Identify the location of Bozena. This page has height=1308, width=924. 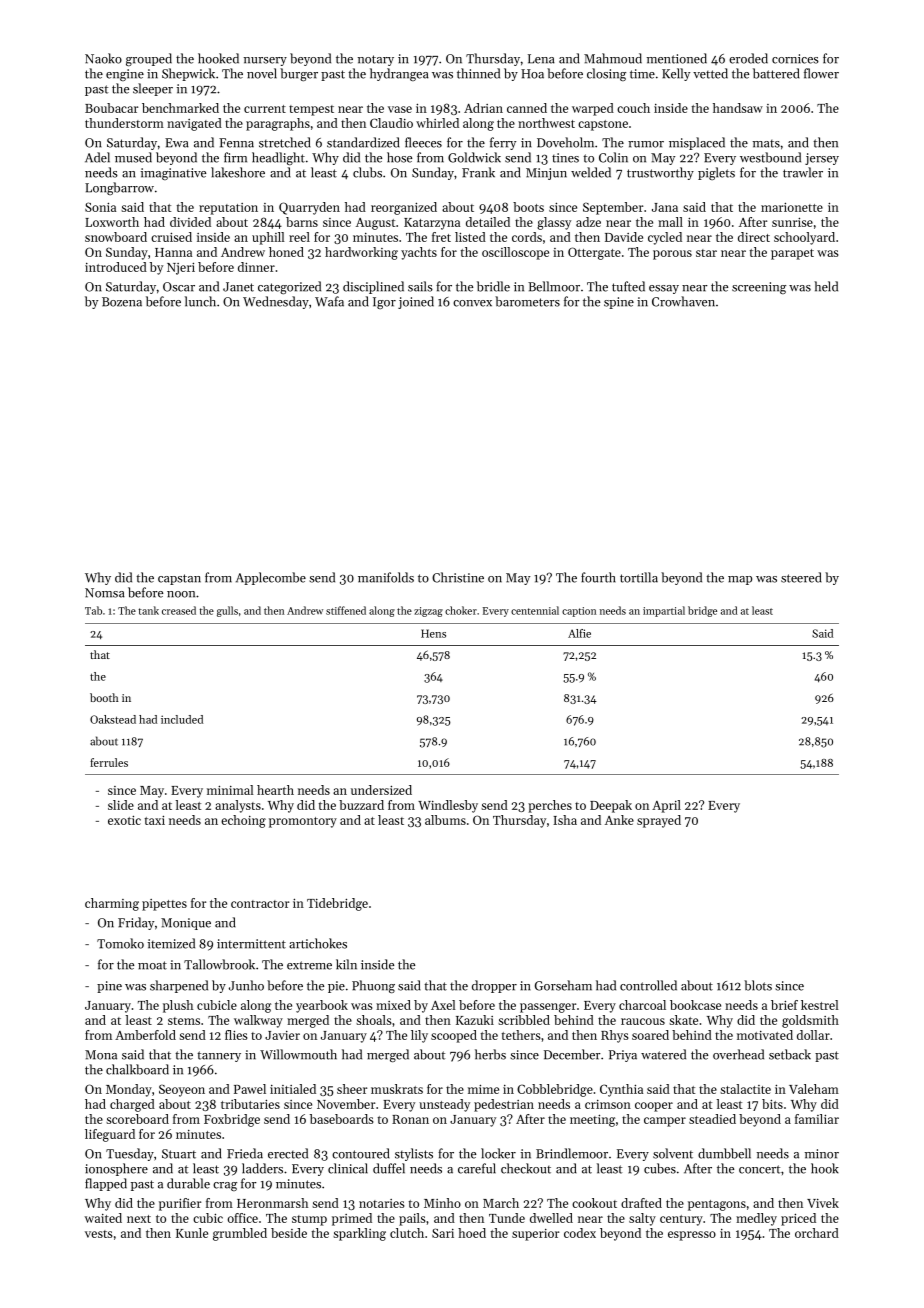
(122, 302).
